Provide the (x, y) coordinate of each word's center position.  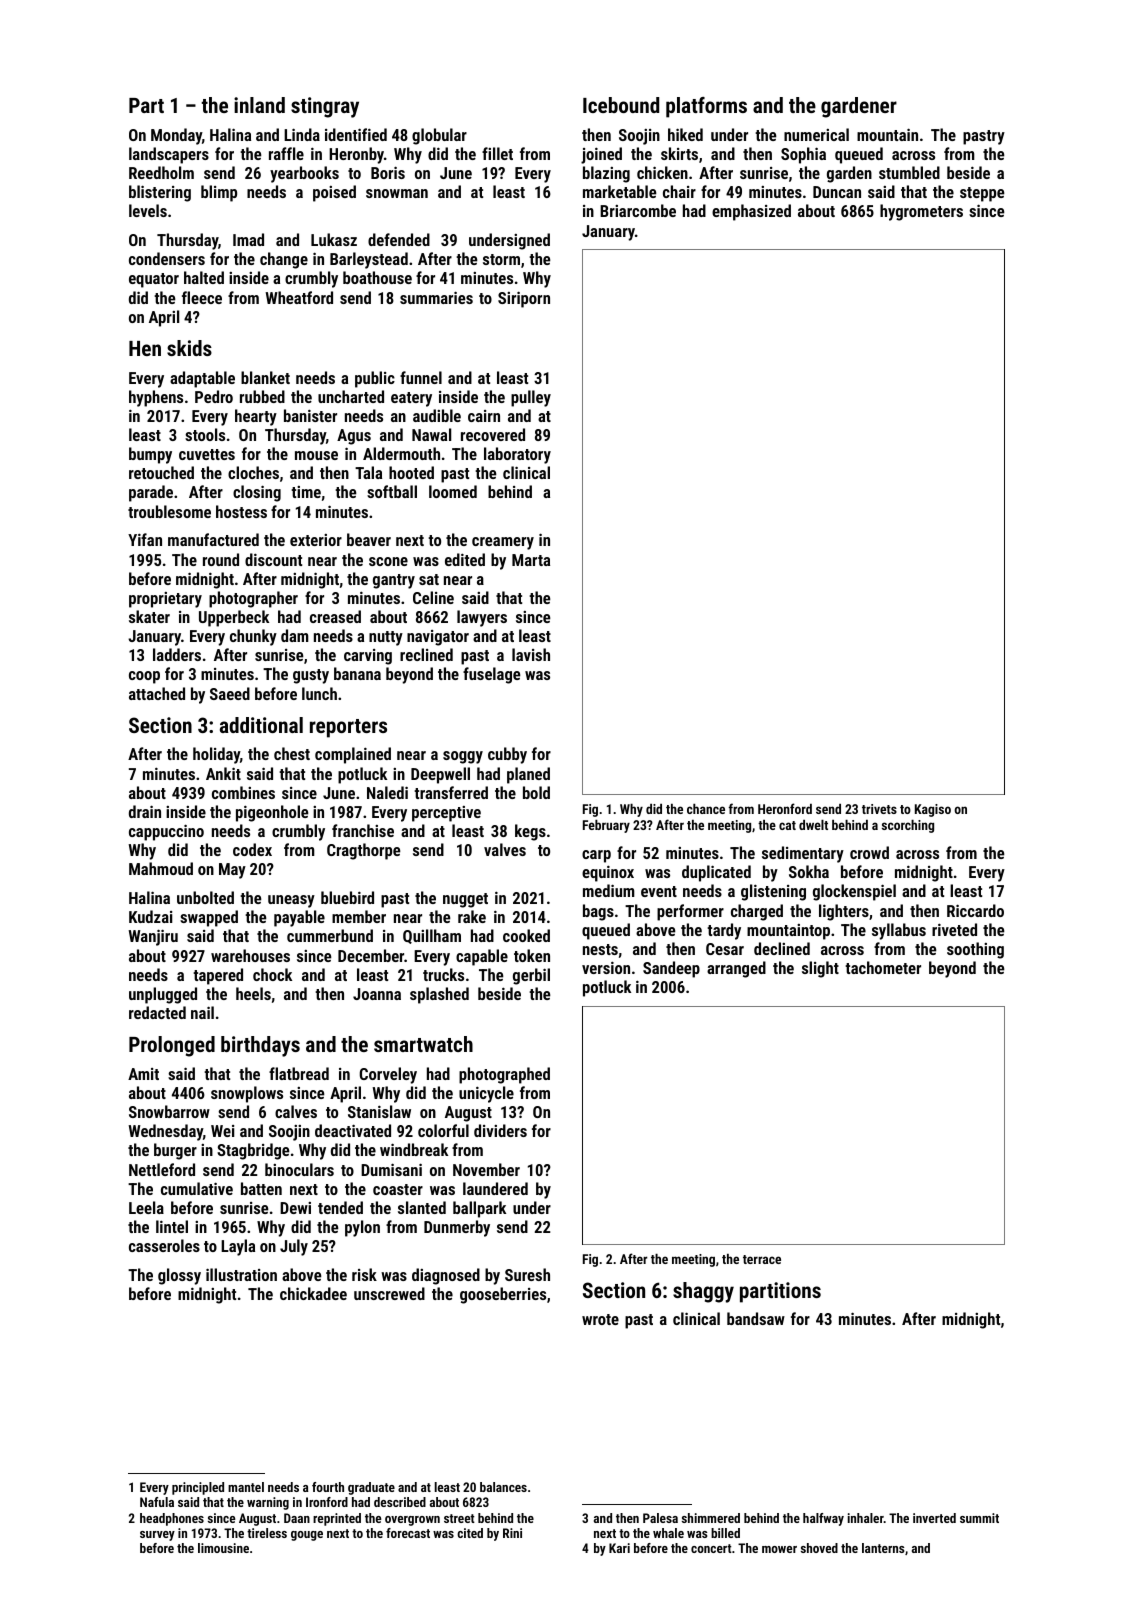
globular (439, 136)
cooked (526, 935)
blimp (219, 193)
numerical (816, 134)
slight (820, 969)
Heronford (785, 808)
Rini (512, 1533)
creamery (503, 543)
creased (335, 616)
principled (198, 1488)
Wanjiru (153, 937)
